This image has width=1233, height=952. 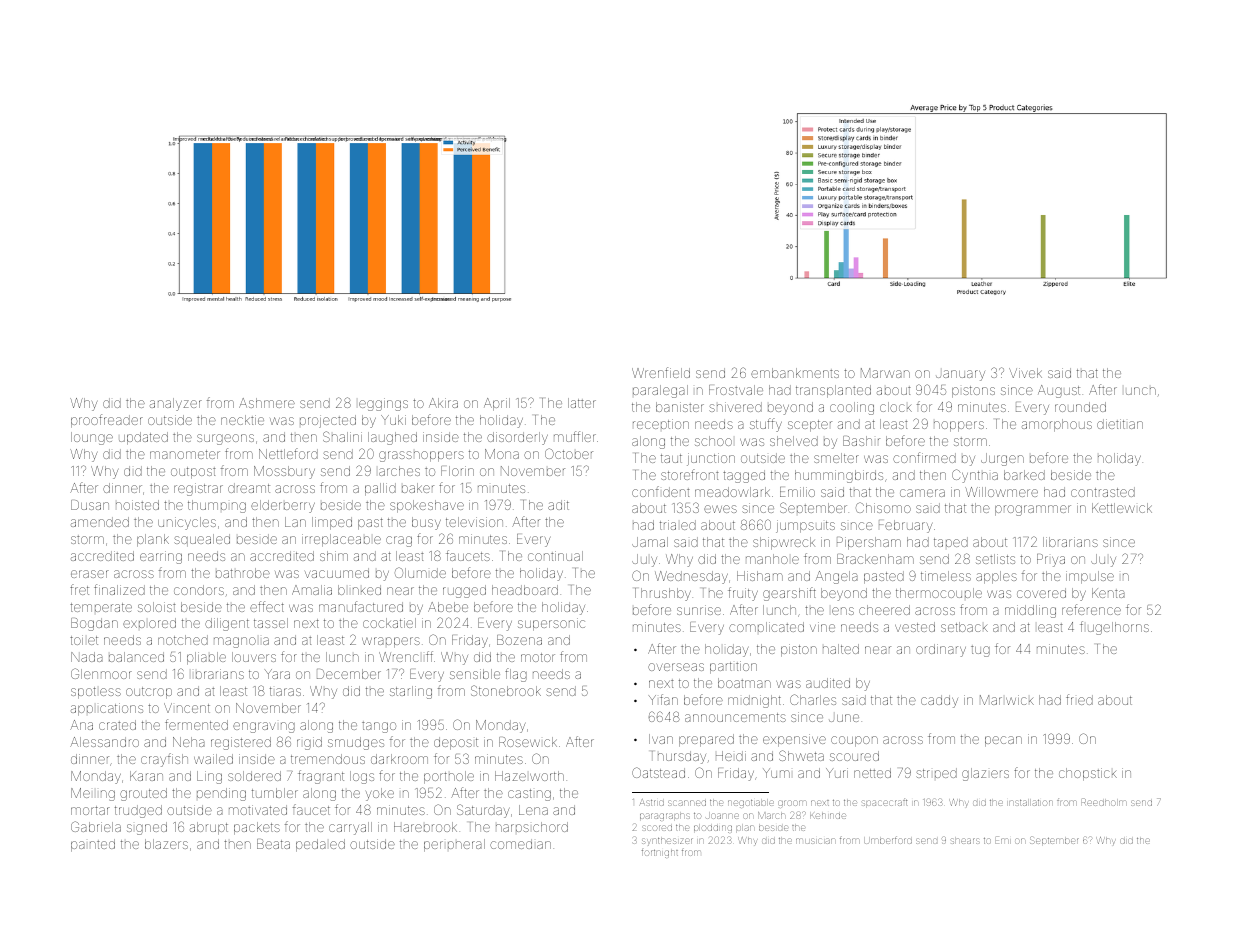 I want to click on blazers, so click(x=166, y=844).
